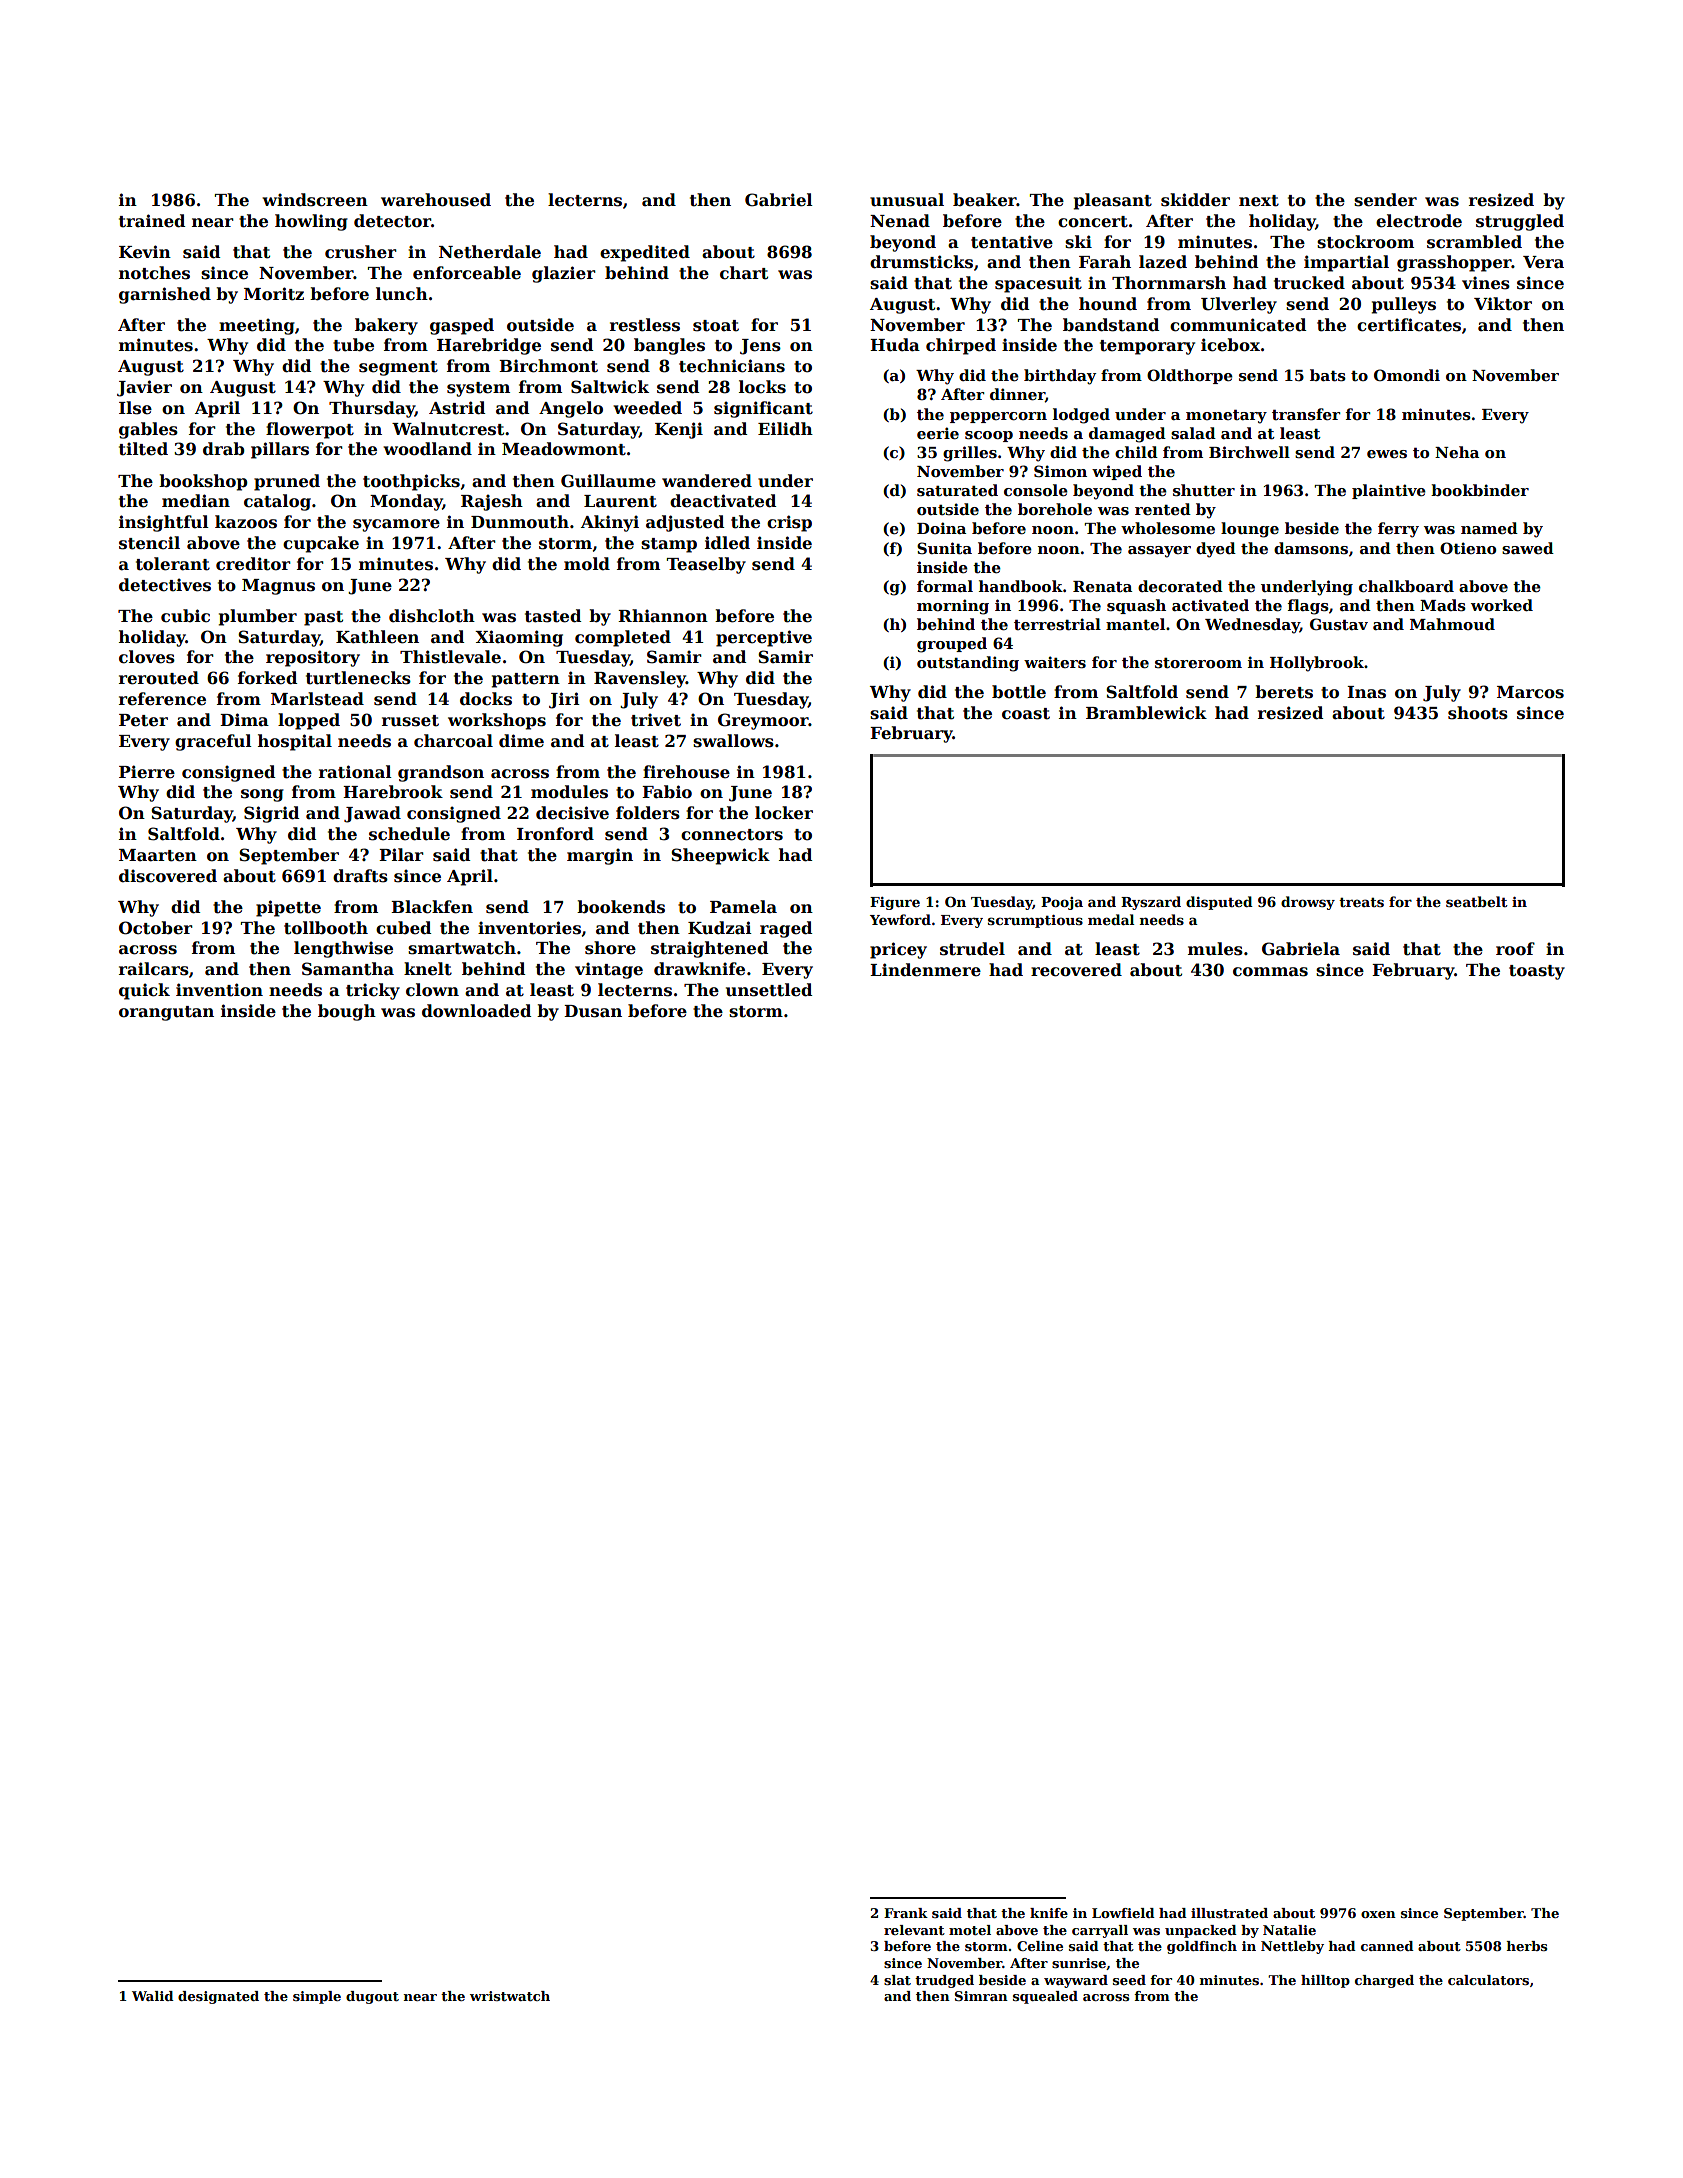  Describe the element at coordinates (510, 1996) in the document. I see `wristwatch` at that location.
